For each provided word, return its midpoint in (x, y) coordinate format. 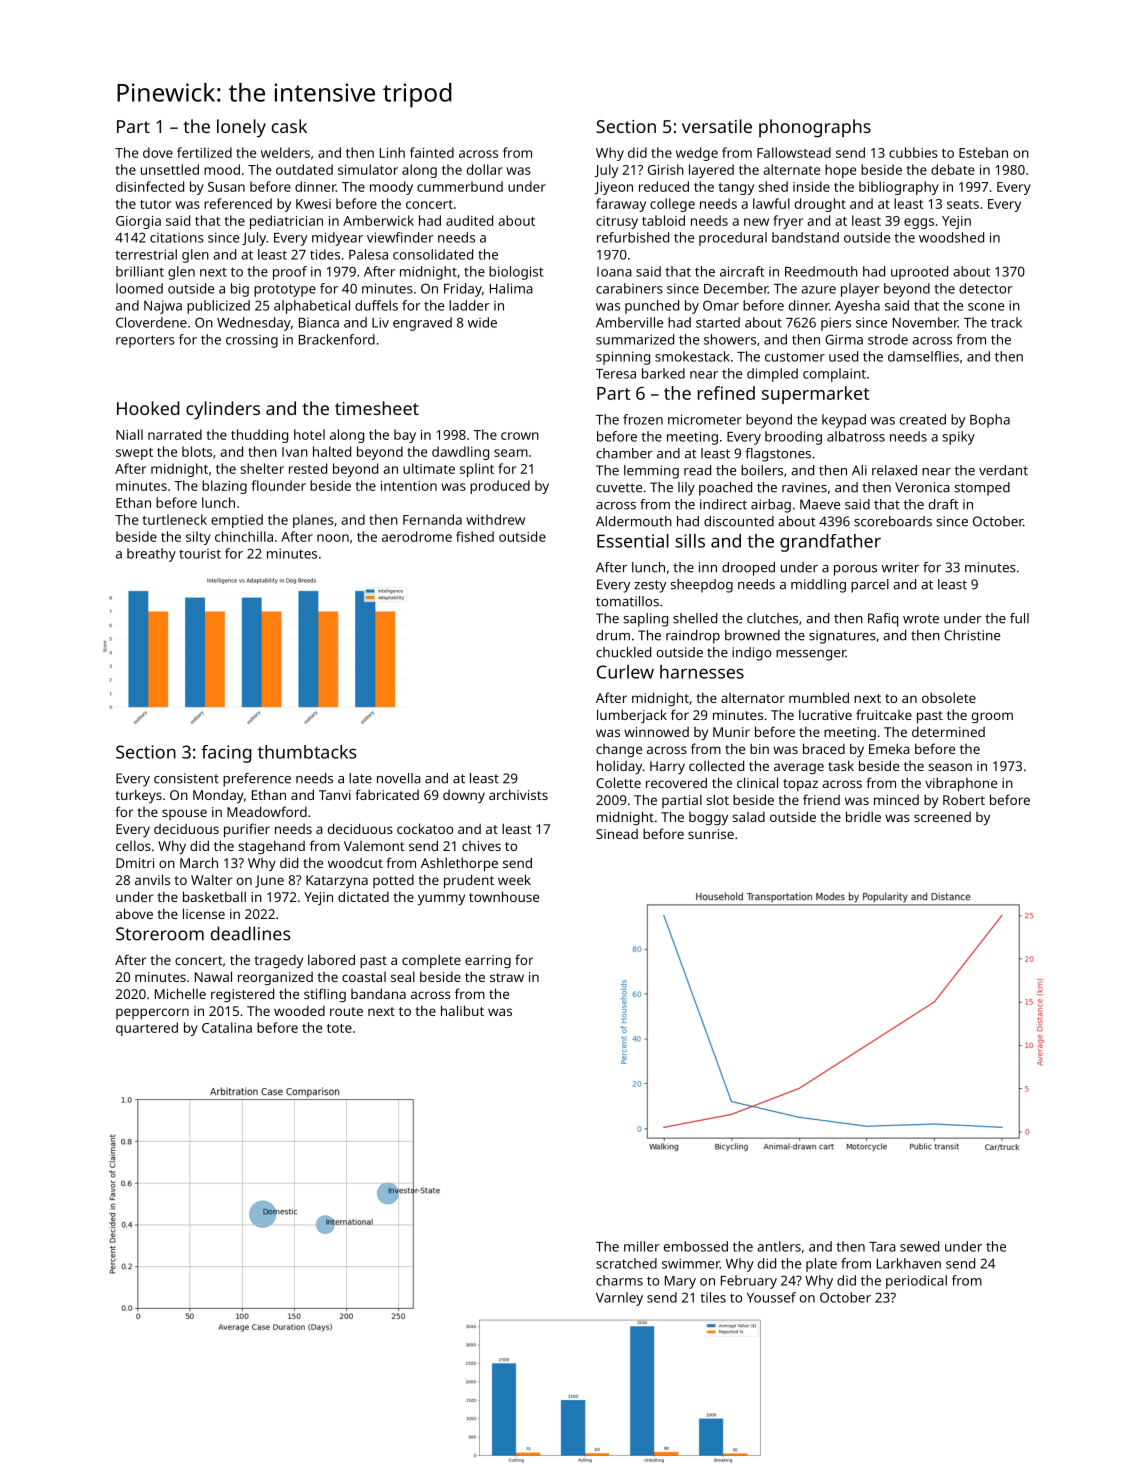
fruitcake (884, 714)
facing (226, 754)
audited (469, 220)
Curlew (625, 672)
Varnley (619, 1299)
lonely (241, 128)
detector (986, 288)
